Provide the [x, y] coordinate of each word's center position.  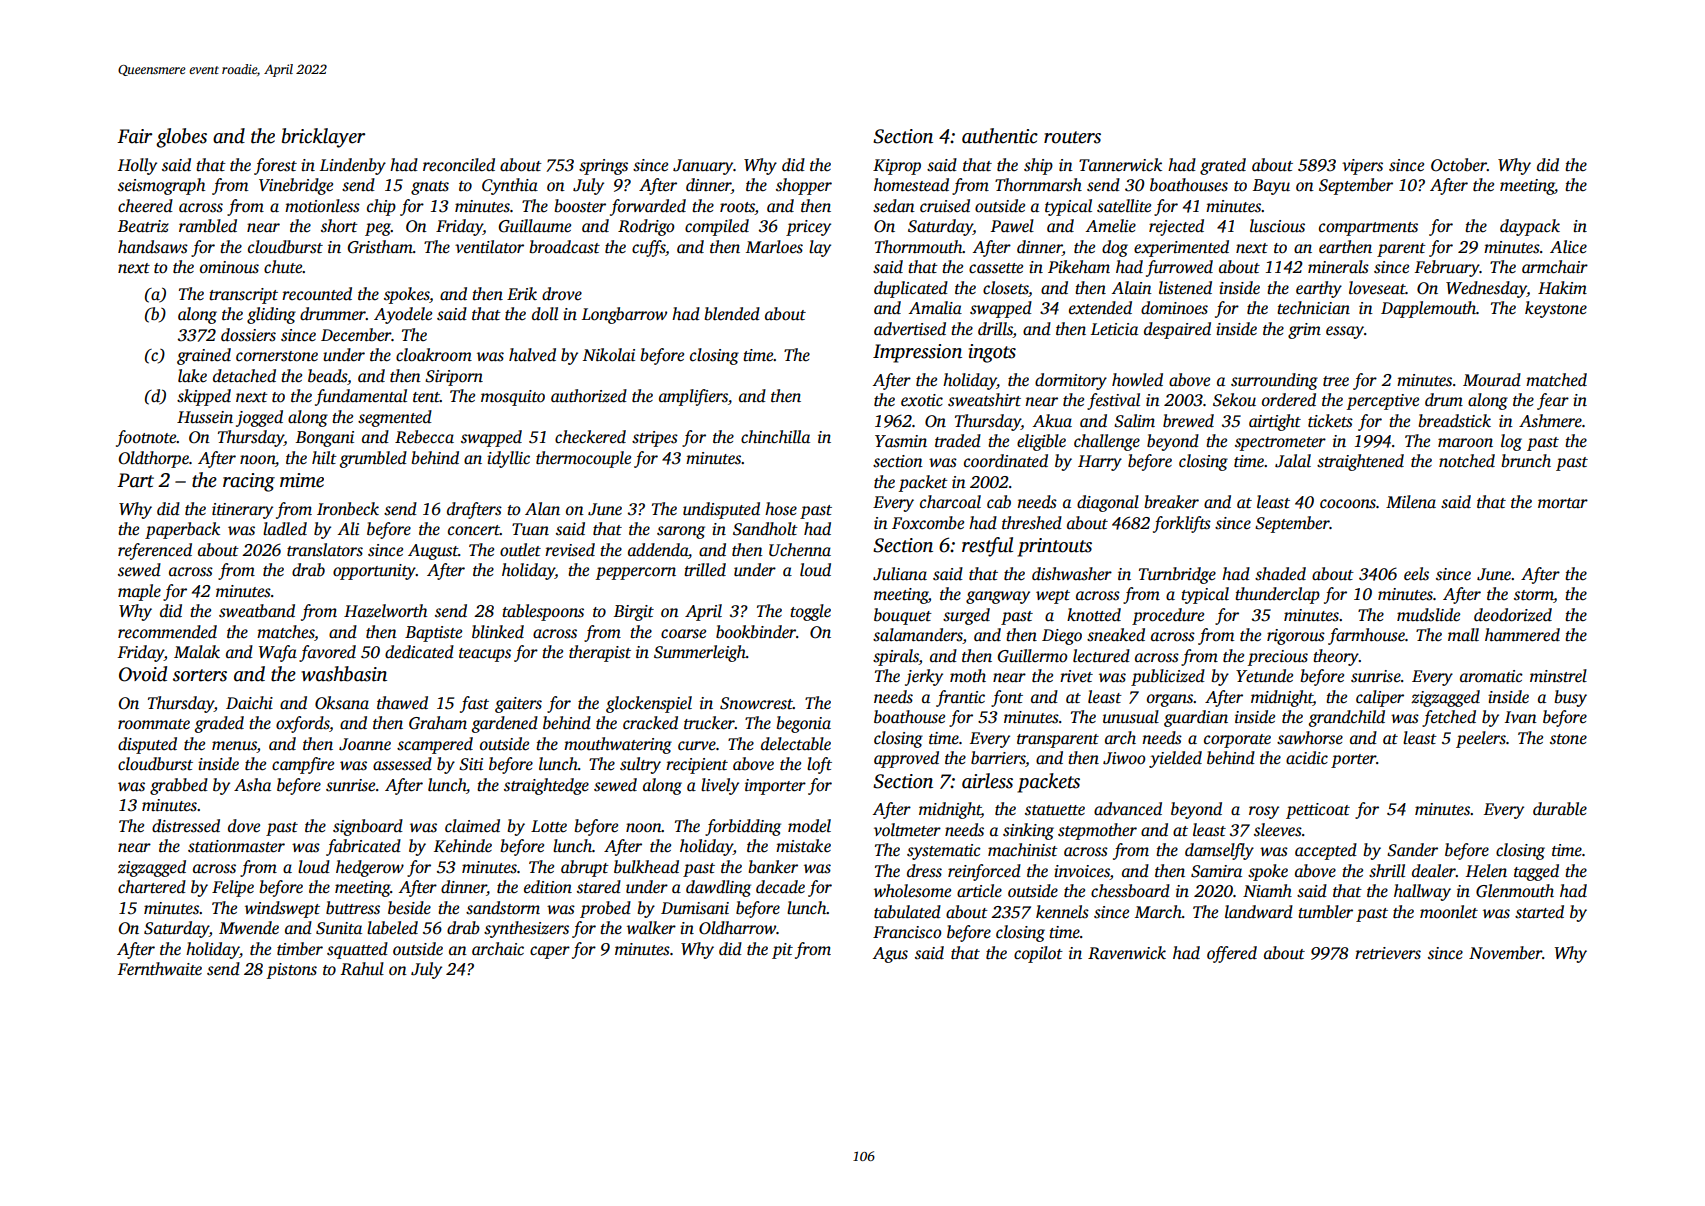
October [1459, 165]
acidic [1307, 758]
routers [1072, 137]
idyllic [508, 459]
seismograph [161, 186]
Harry [1100, 463]
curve [697, 746]
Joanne [365, 744]
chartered [152, 887]
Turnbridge [1177, 575]
